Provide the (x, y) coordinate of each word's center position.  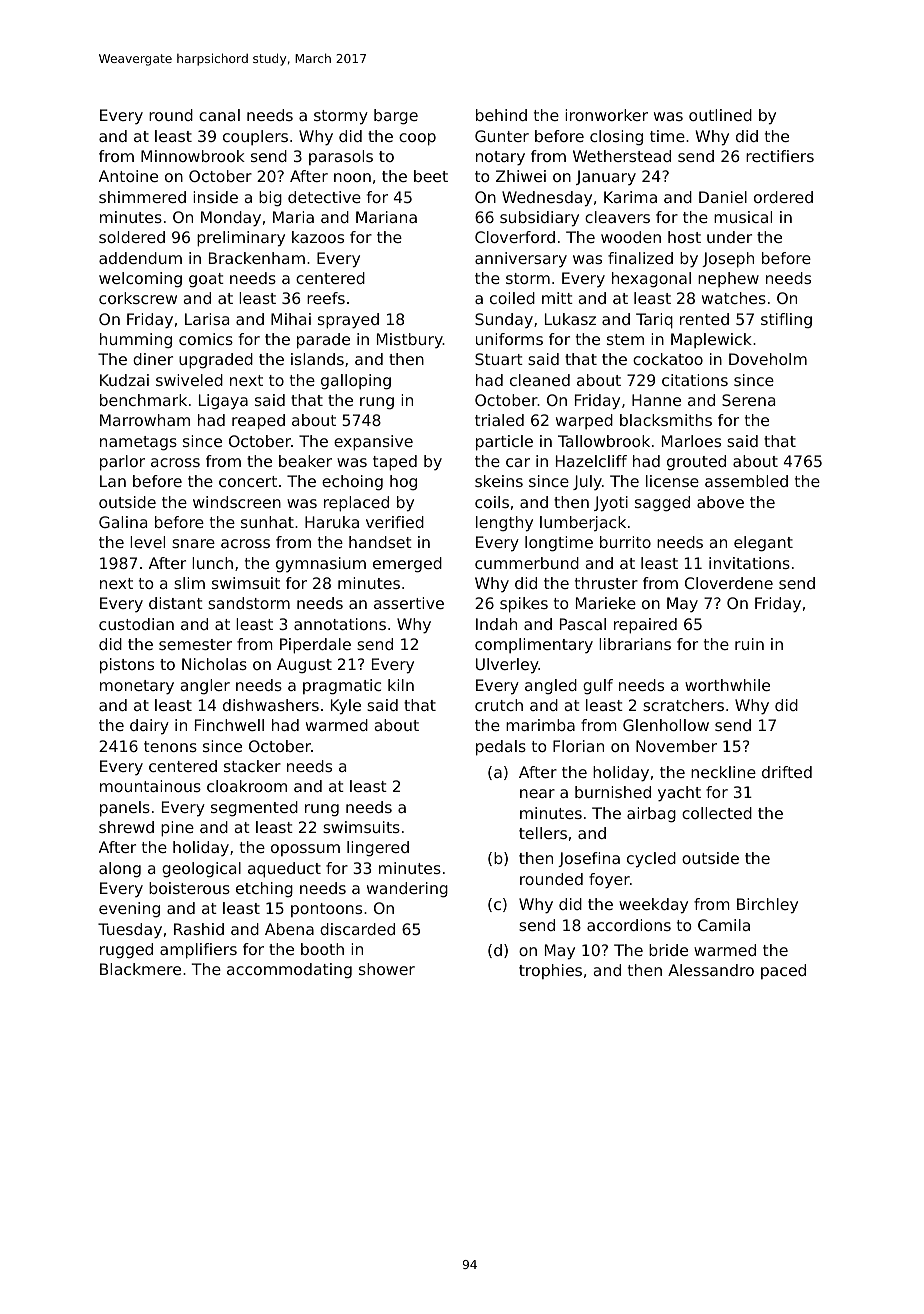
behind (501, 115)
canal (219, 115)
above (720, 502)
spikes (524, 605)
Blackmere (140, 969)
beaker (305, 461)
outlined (720, 115)
